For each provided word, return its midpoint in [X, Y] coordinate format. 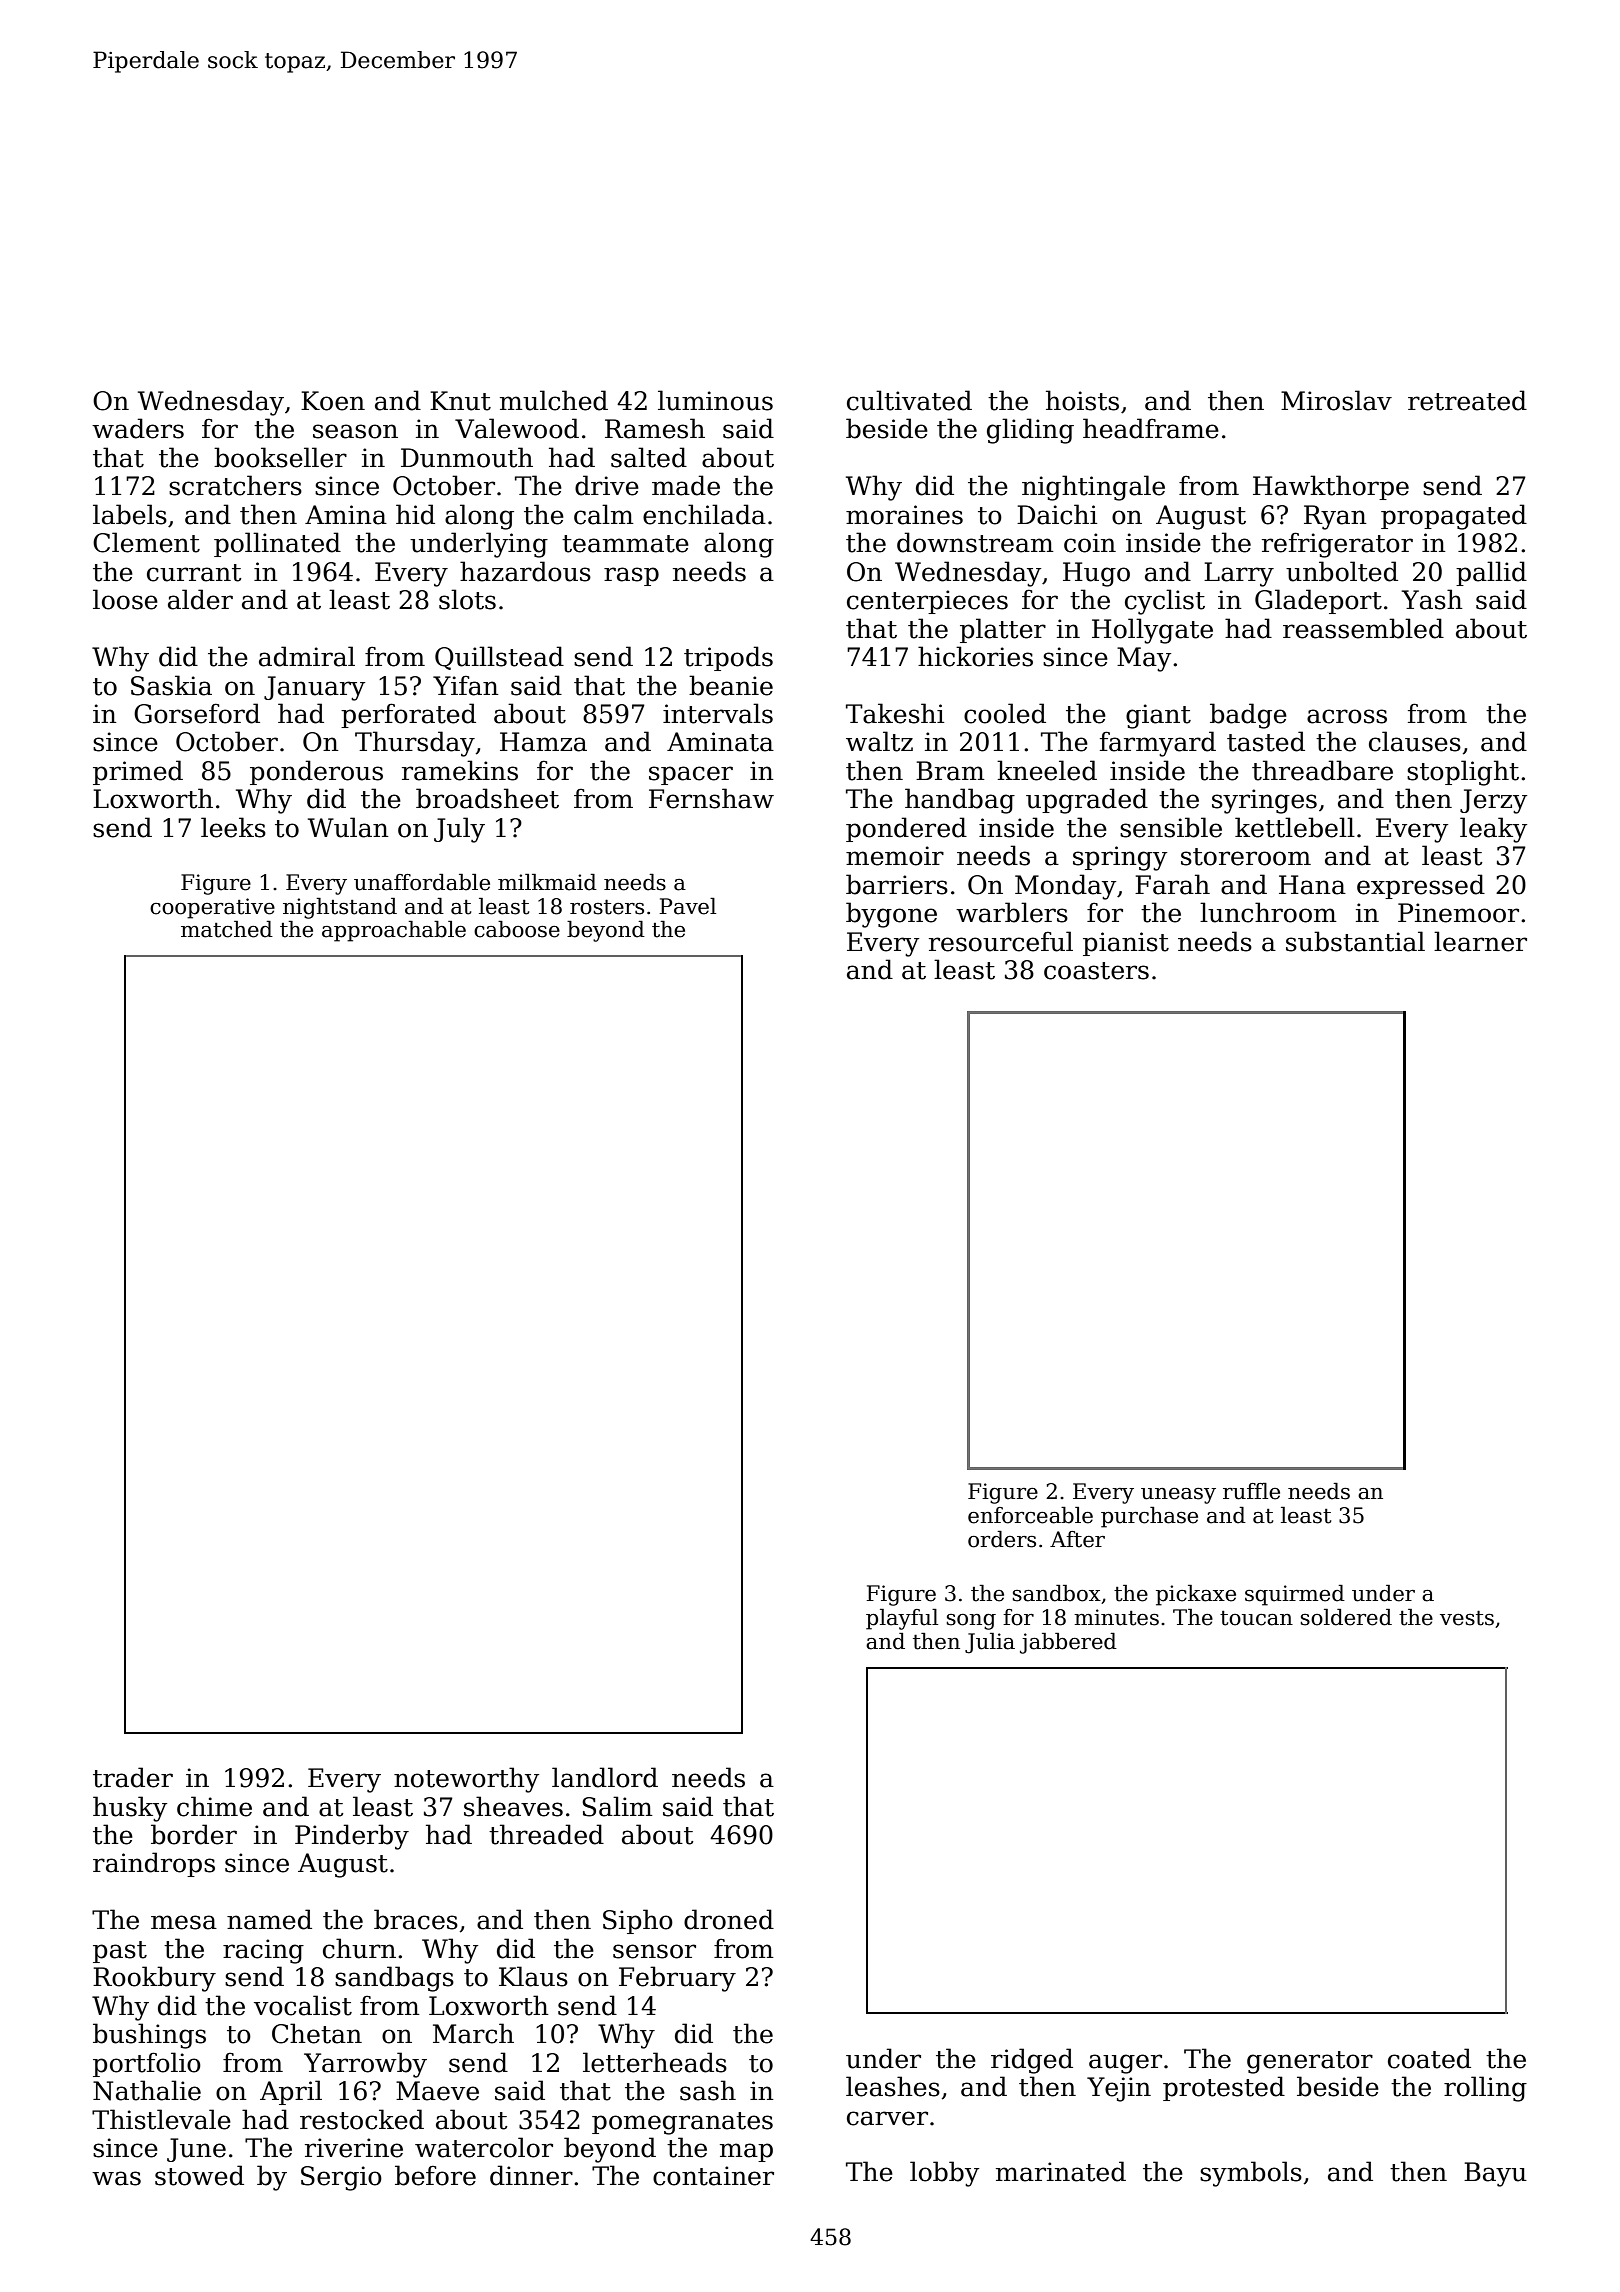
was [116, 2178]
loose [125, 599]
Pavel [687, 906]
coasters [1096, 971]
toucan [1256, 1618]
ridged [1032, 2061]
